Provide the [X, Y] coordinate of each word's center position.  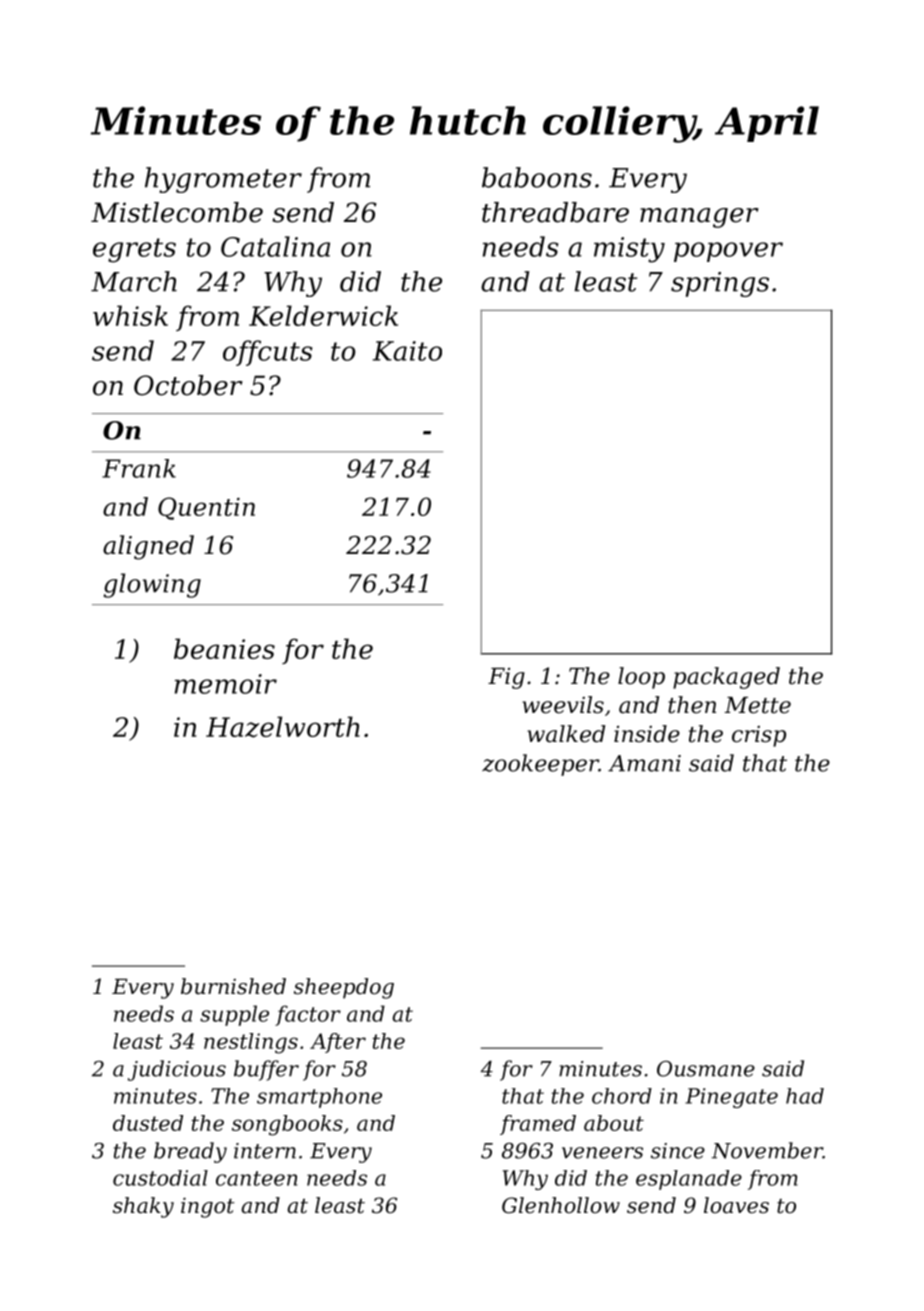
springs [720, 284]
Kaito [407, 351]
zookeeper [540, 765]
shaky [143, 1207]
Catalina [275, 246]
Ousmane [706, 1069]
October [188, 385]
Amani [644, 763]
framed [538, 1125]
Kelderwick [323, 315]
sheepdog [344, 988]
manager [699, 218]
